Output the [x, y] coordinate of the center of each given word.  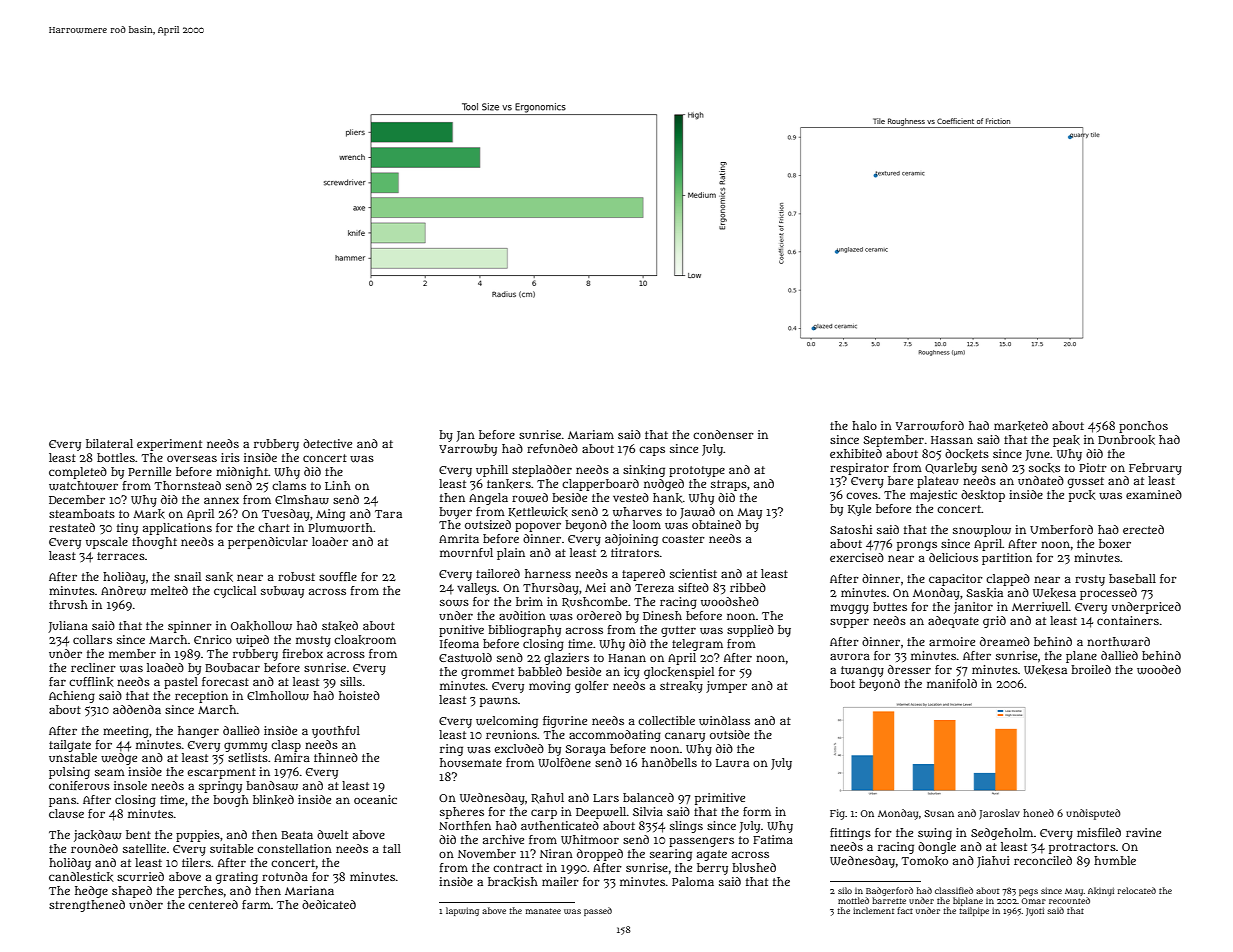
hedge [91, 892]
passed [598, 911]
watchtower [83, 486]
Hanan [627, 658]
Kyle [859, 510]
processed [1108, 594]
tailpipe [974, 911]
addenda [137, 709]
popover [538, 527]
